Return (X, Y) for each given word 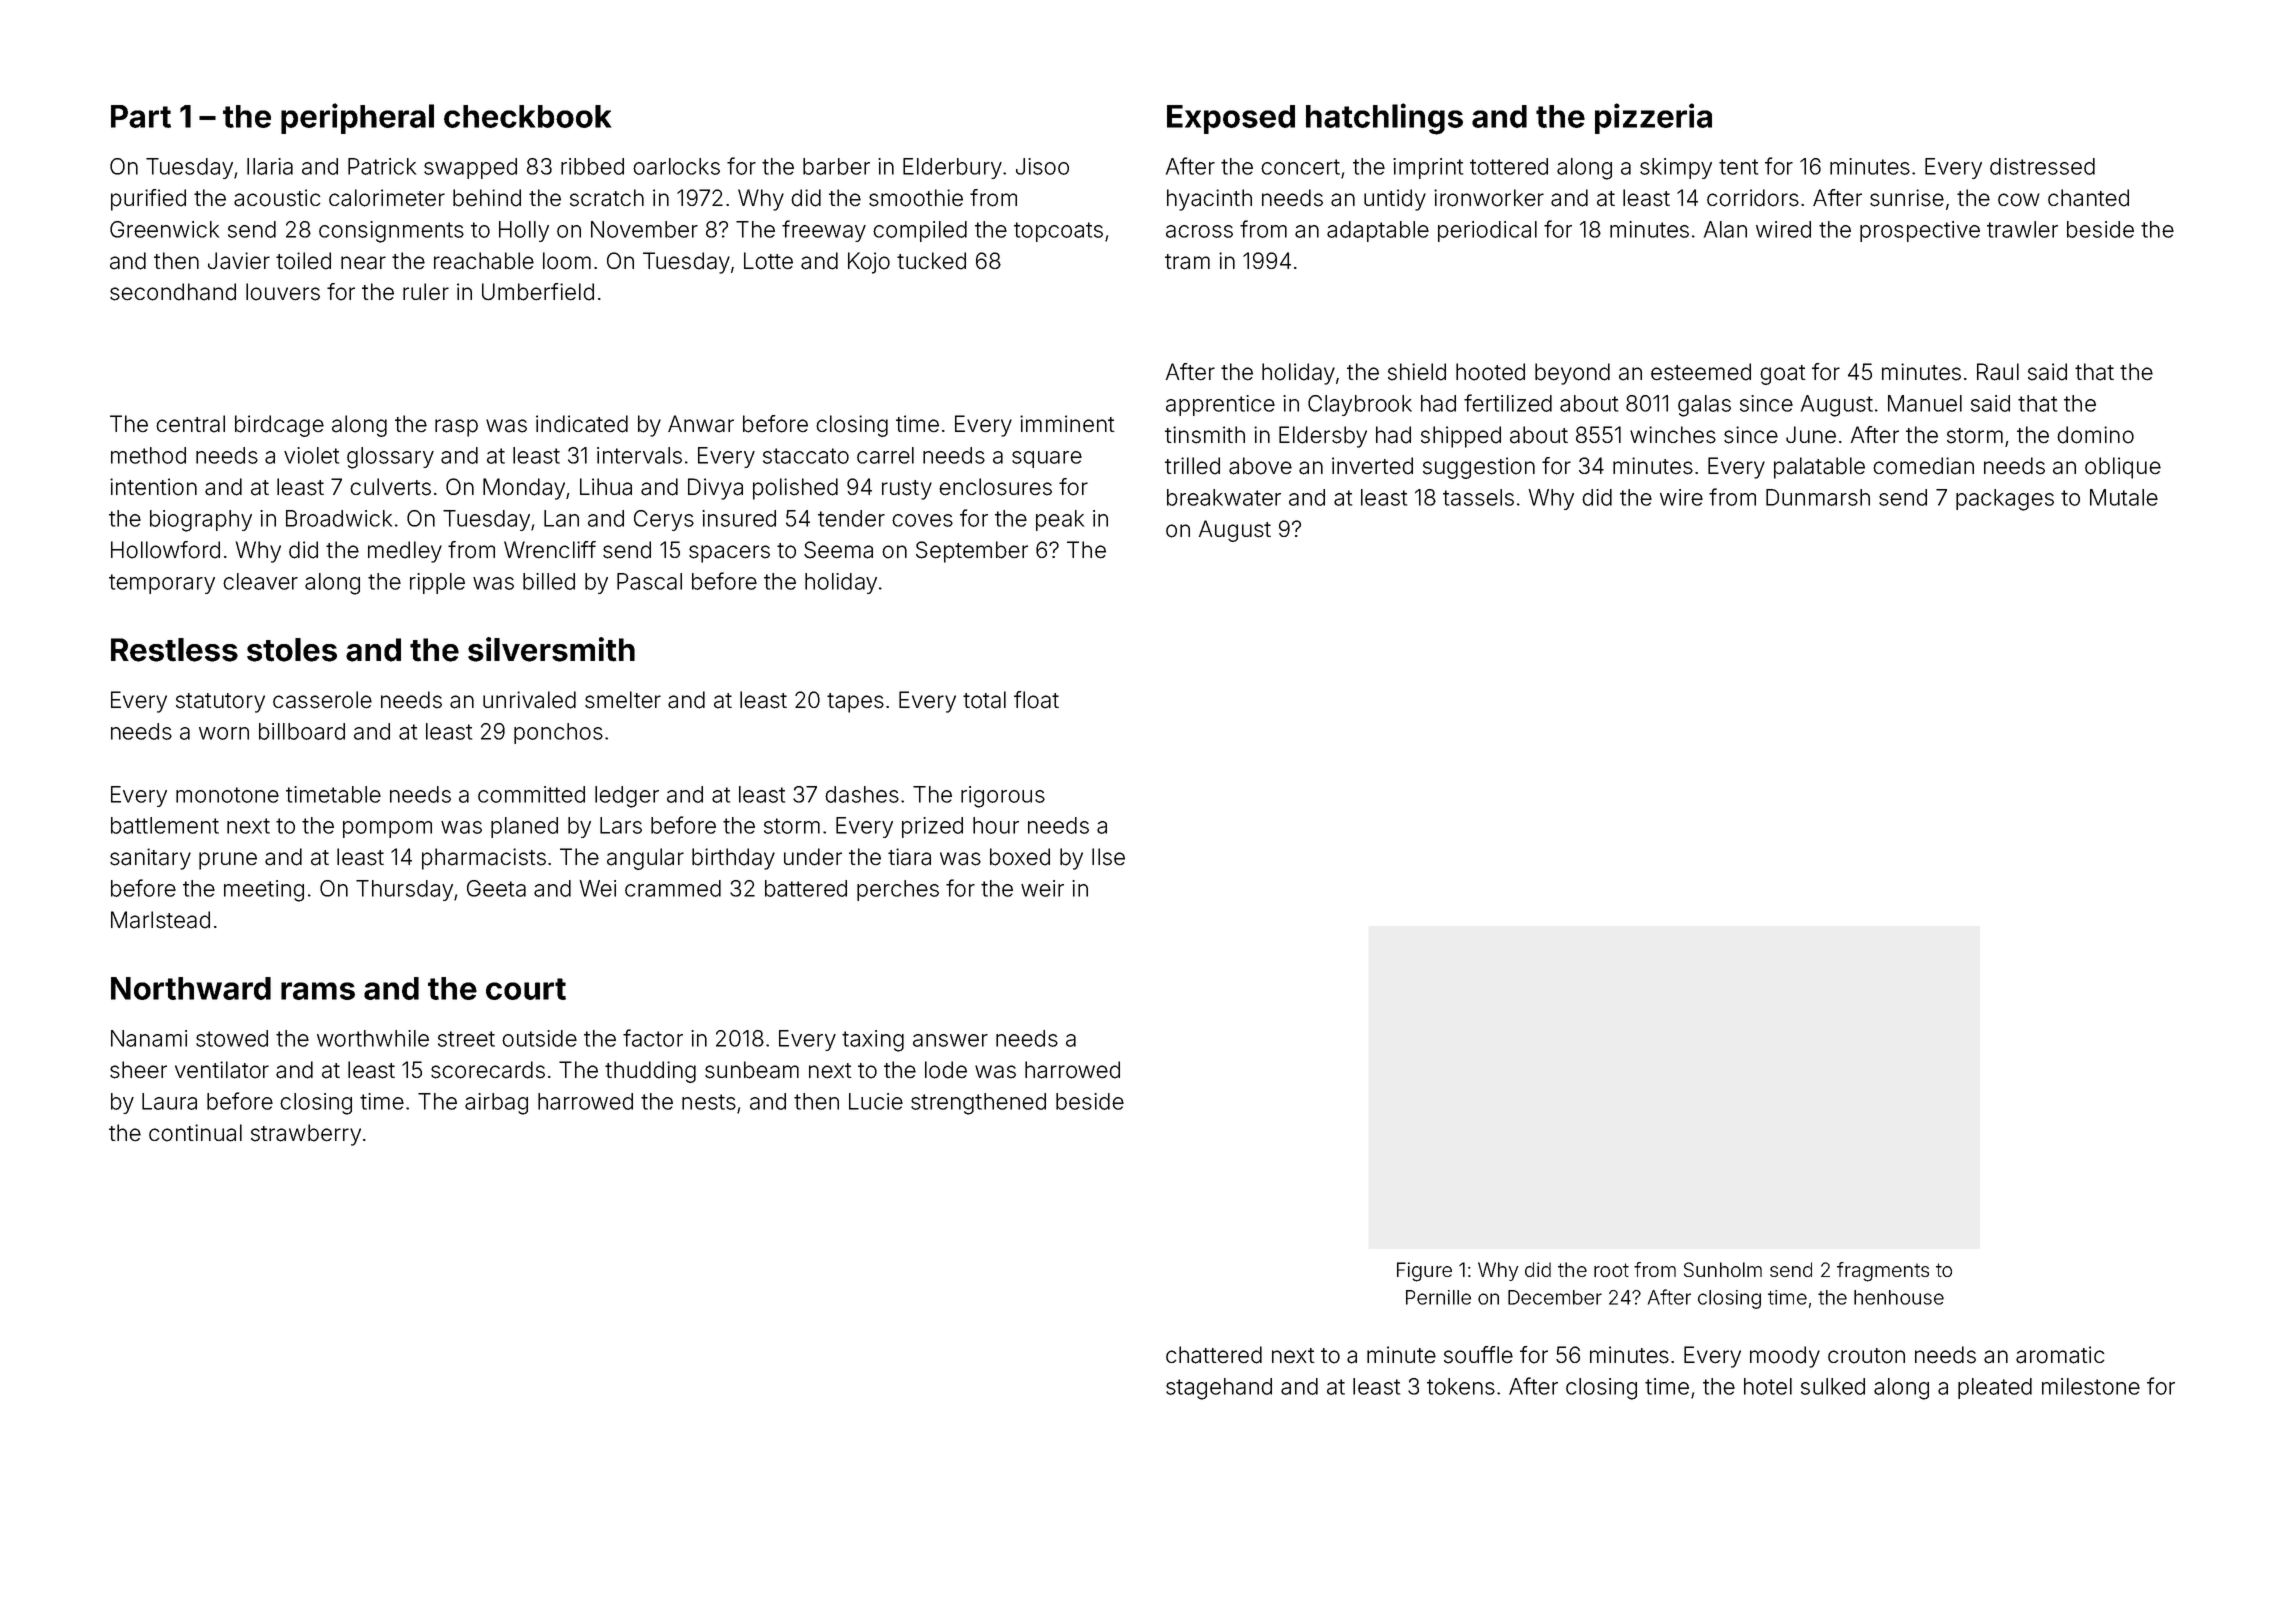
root (1611, 1270)
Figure (1424, 1272)
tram (1187, 262)
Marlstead (160, 920)
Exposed (1231, 119)
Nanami (149, 1038)
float (1036, 700)
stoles (292, 650)
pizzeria (1653, 118)
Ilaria (270, 166)
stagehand (1219, 1389)
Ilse (1108, 857)
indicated (582, 424)
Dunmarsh (1818, 497)
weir (1042, 888)
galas (1704, 406)
